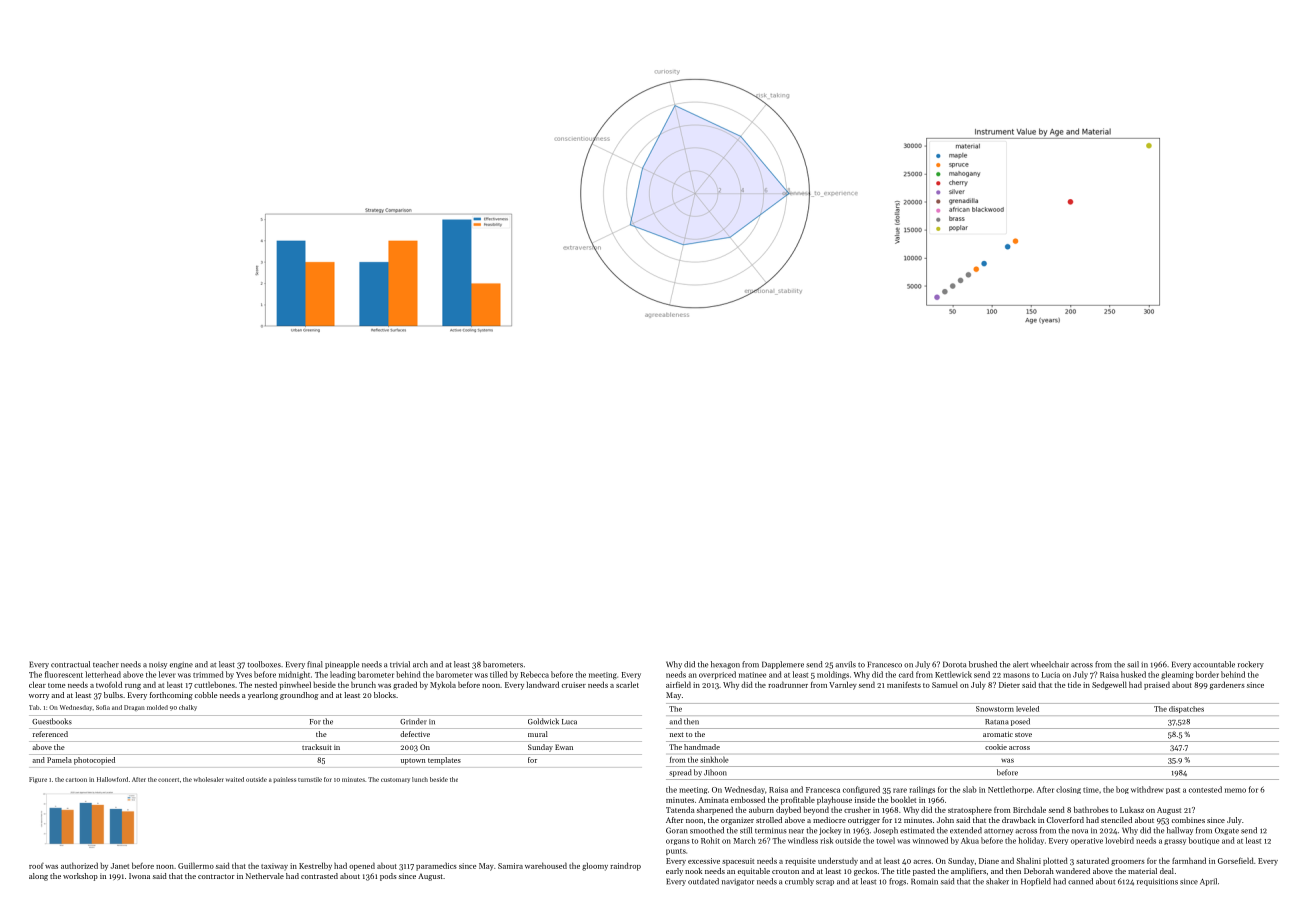 This page has height=924, width=1308. I want to click on gardeners, so click(1227, 686).
